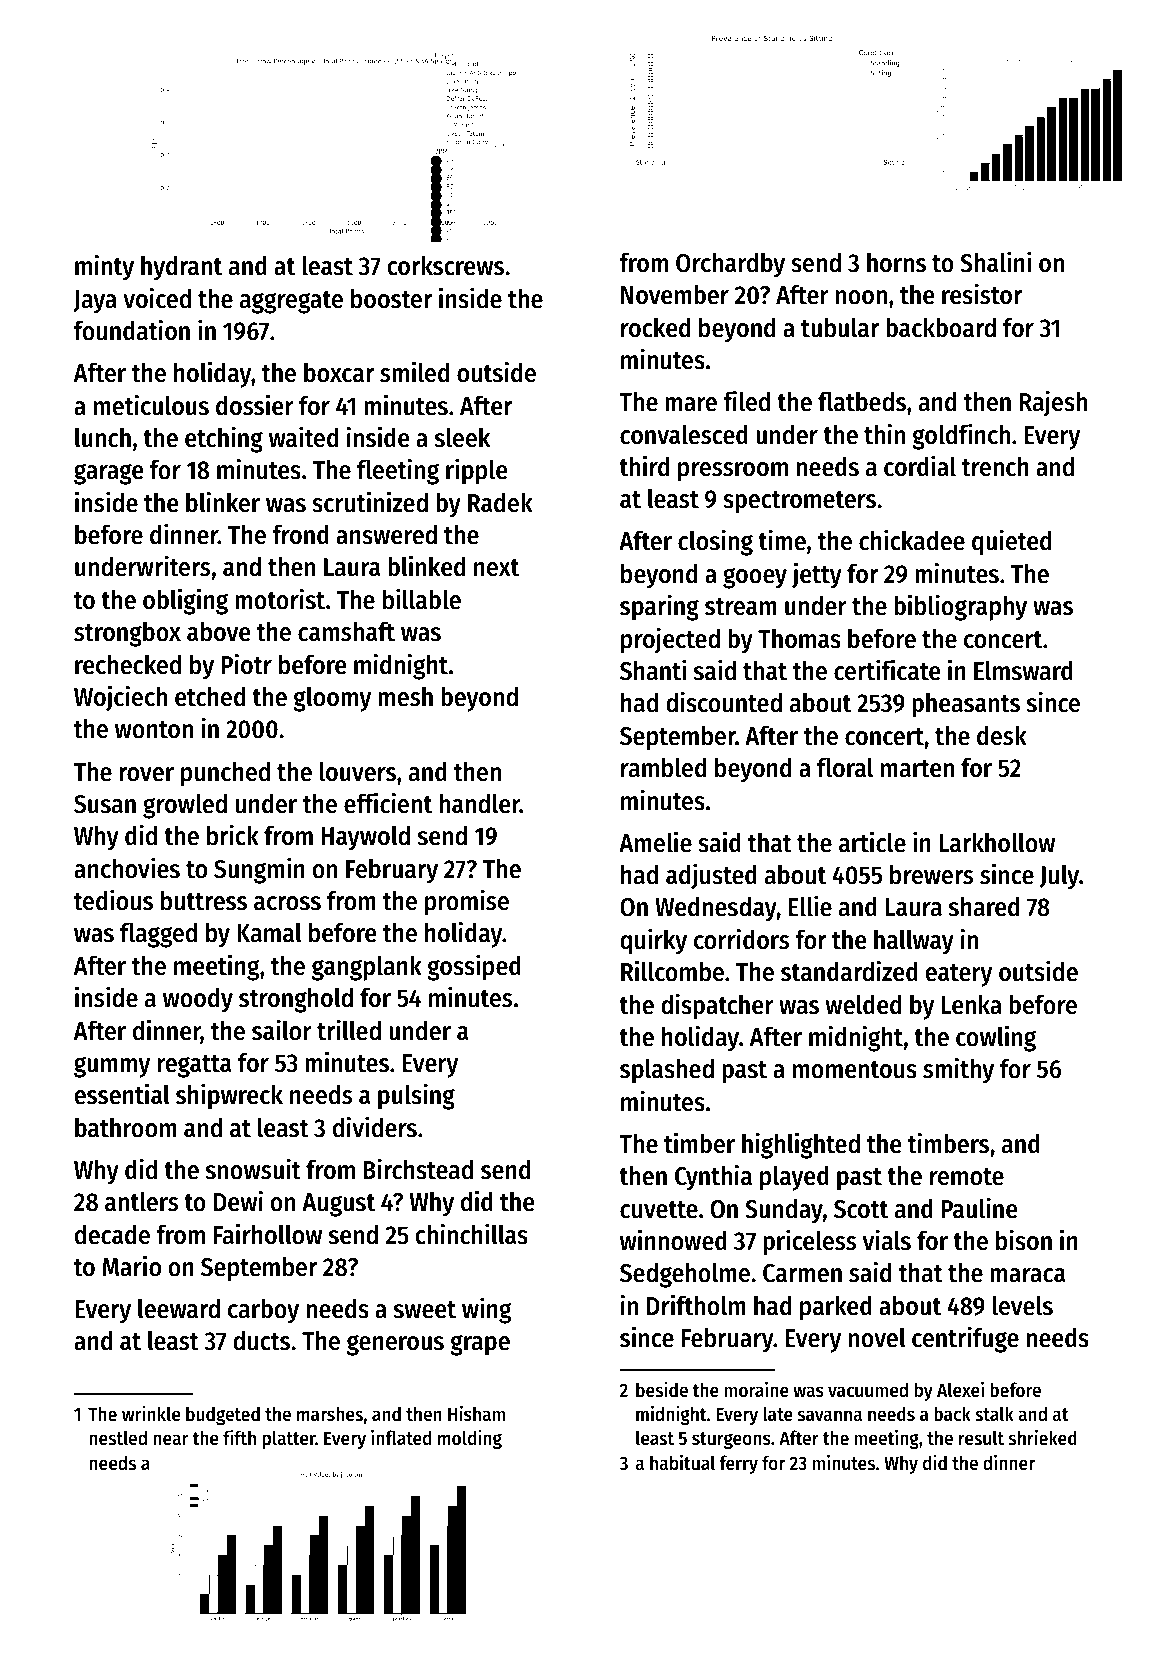 Image resolution: width=1165 pixels, height=1654 pixels. Describe the element at coordinates (346, 631) in the document. I see `camshaft` at that location.
